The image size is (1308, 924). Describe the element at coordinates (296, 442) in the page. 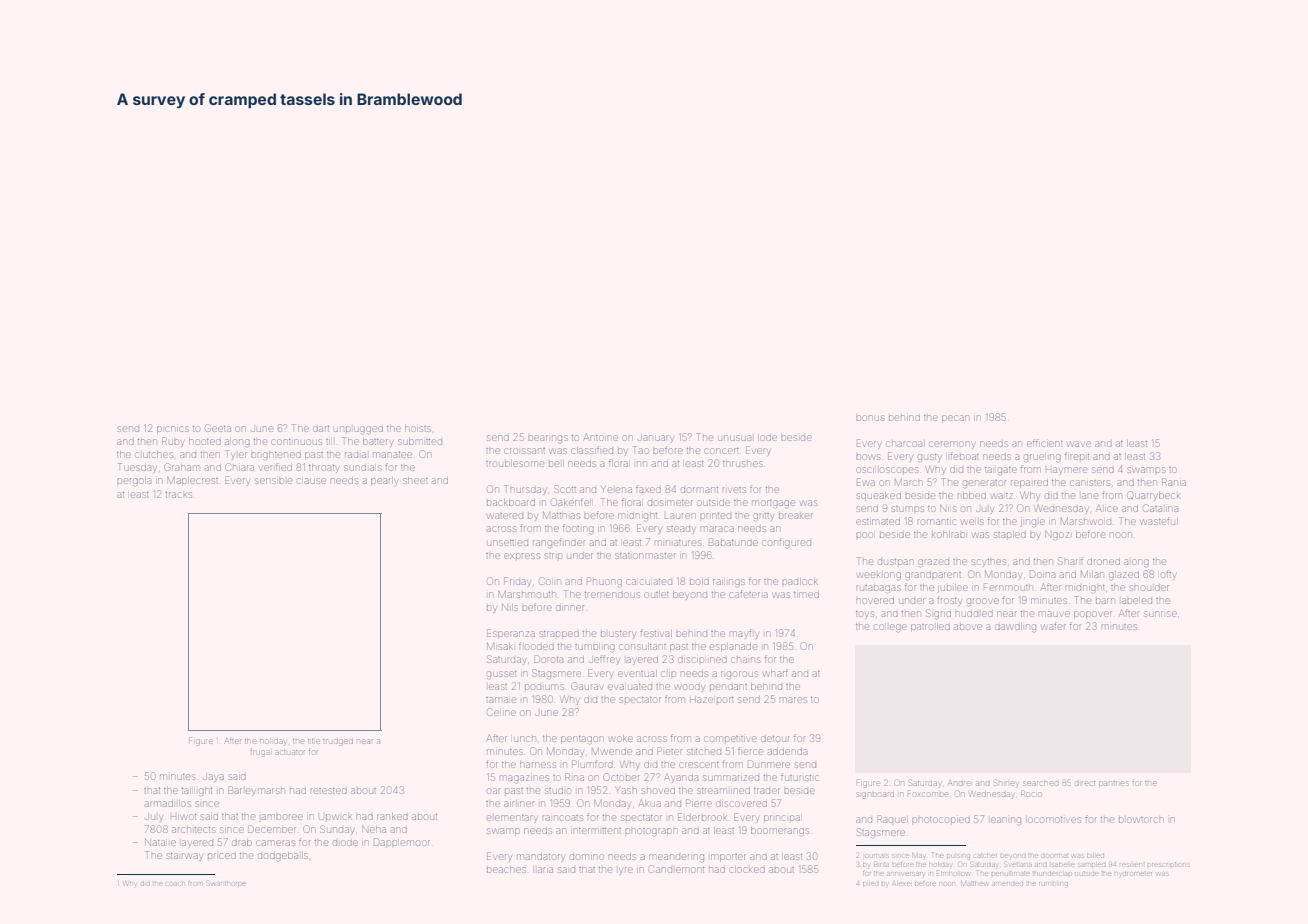

I see `continuous` at that location.
